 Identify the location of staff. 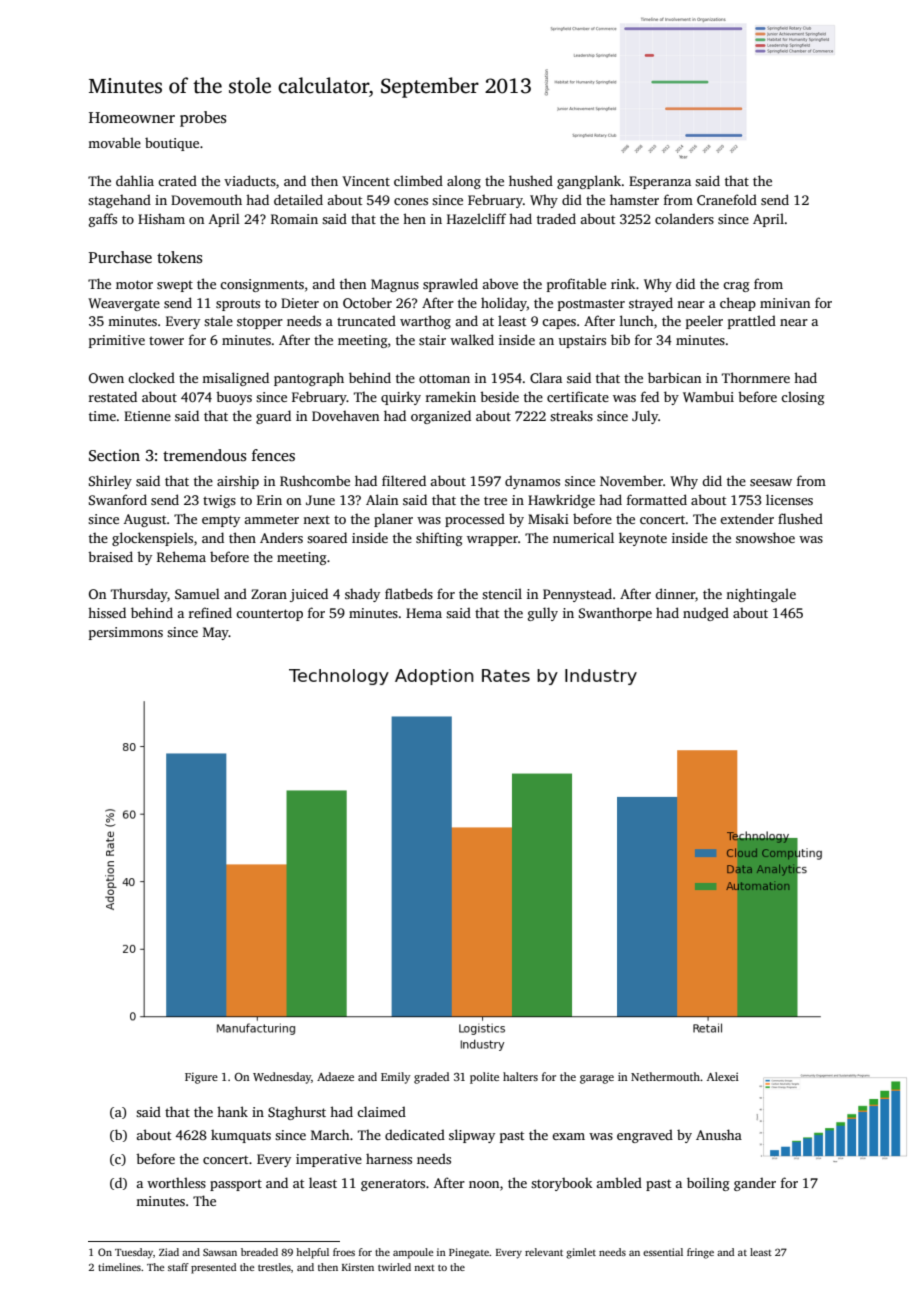
(178, 1267).
